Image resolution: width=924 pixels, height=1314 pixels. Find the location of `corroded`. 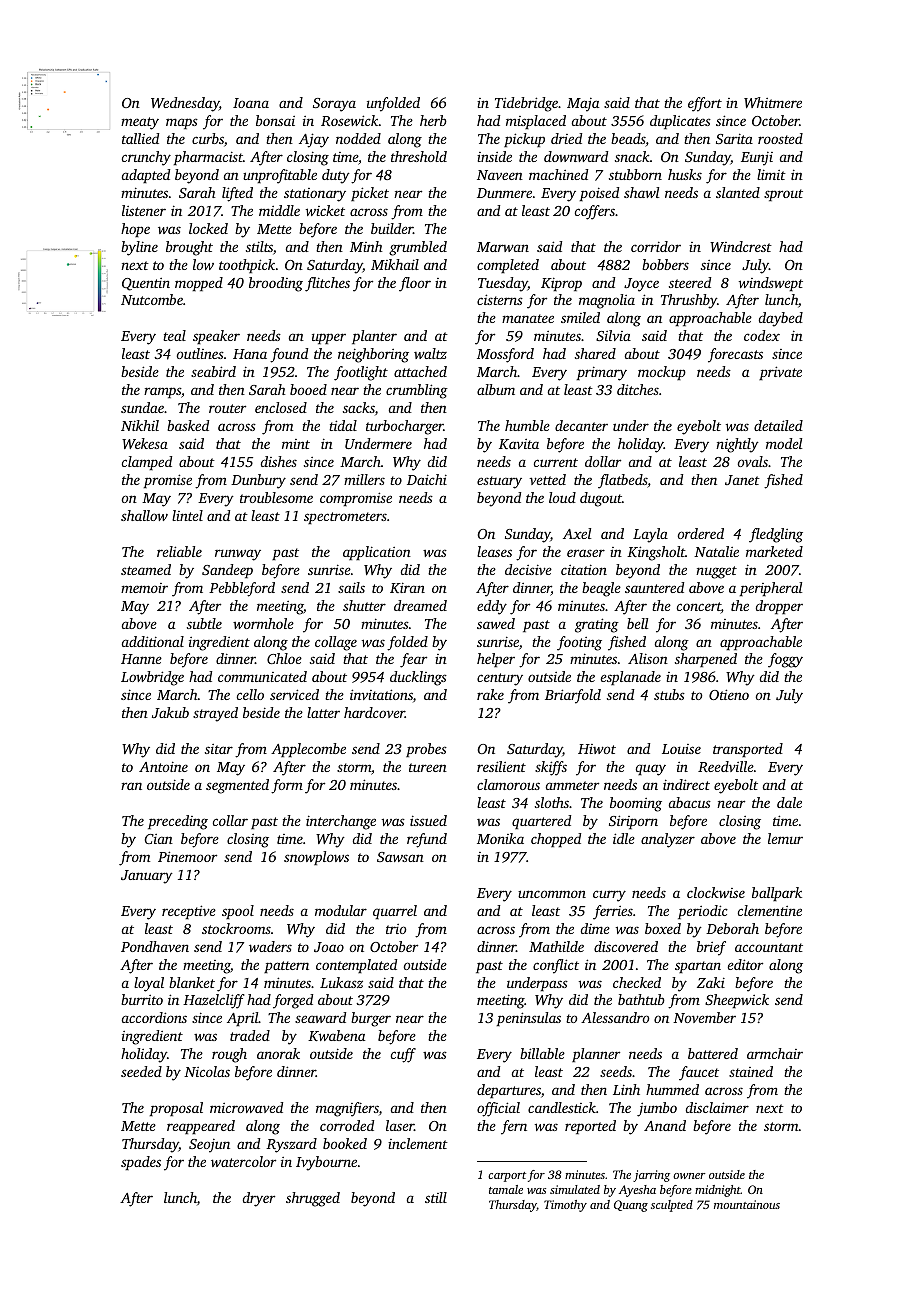

corroded is located at coordinates (347, 1125).
